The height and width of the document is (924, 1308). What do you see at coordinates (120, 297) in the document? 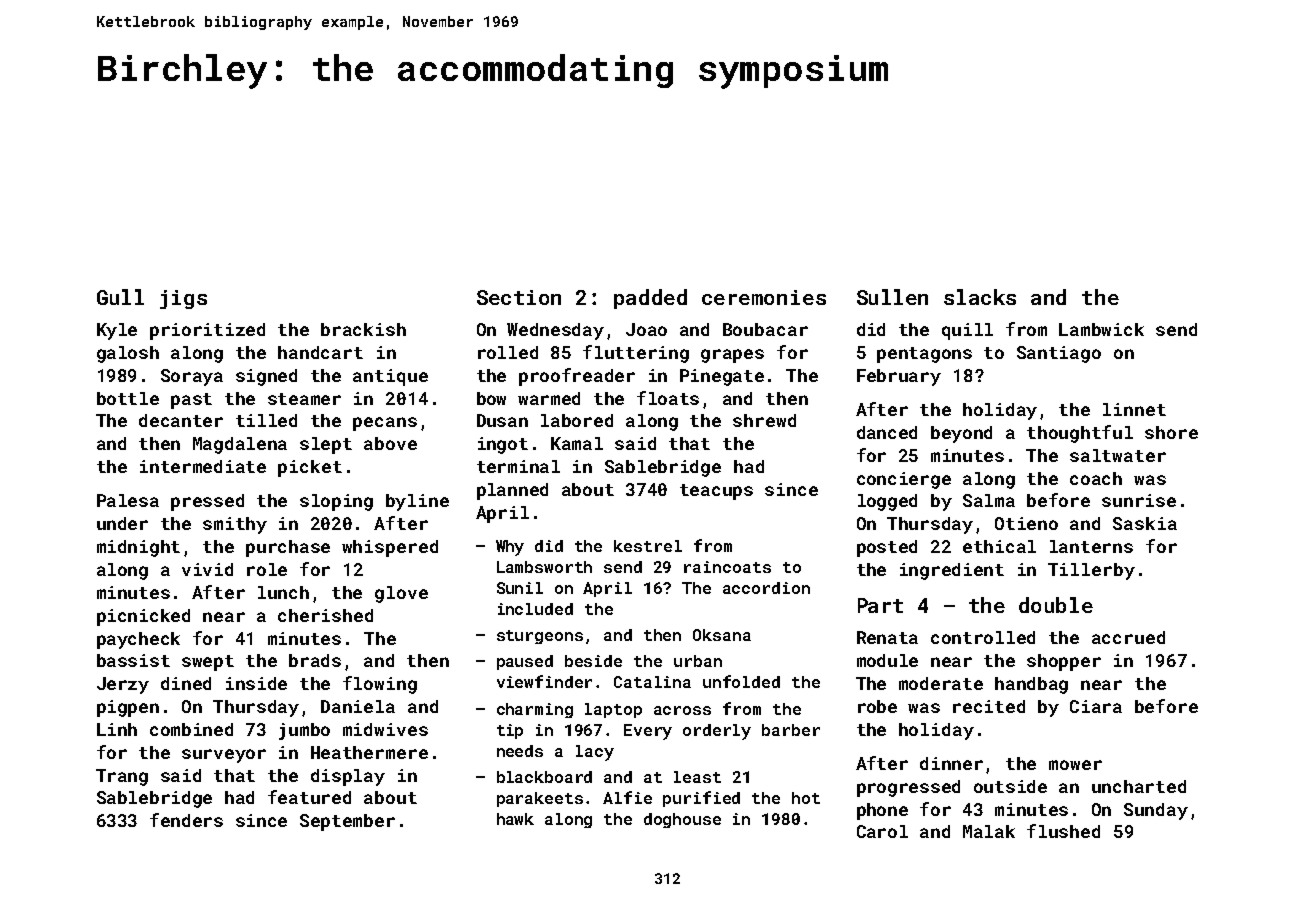
I see `Gull` at bounding box center [120, 297].
